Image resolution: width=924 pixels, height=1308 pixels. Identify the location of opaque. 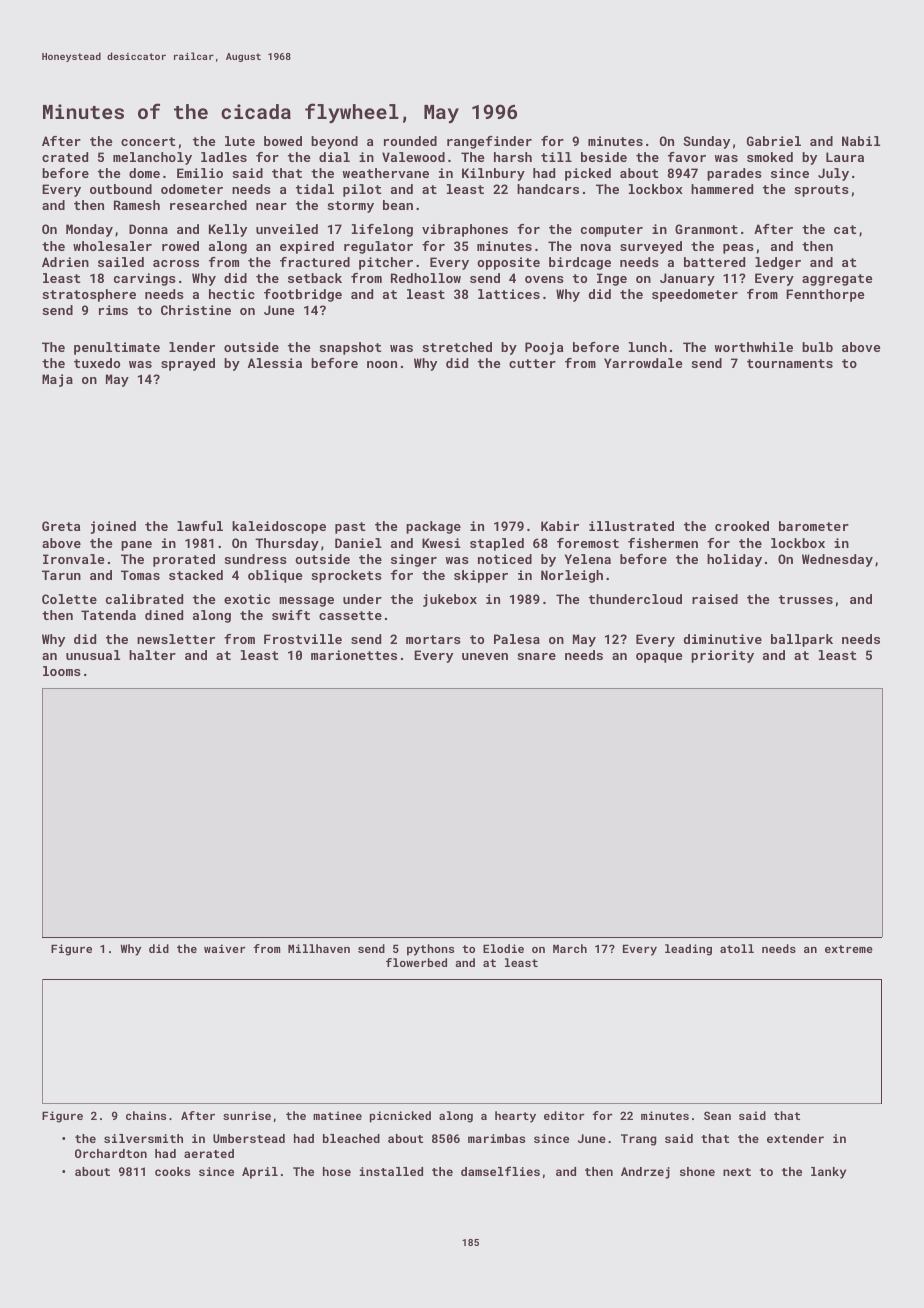
(659, 658).
